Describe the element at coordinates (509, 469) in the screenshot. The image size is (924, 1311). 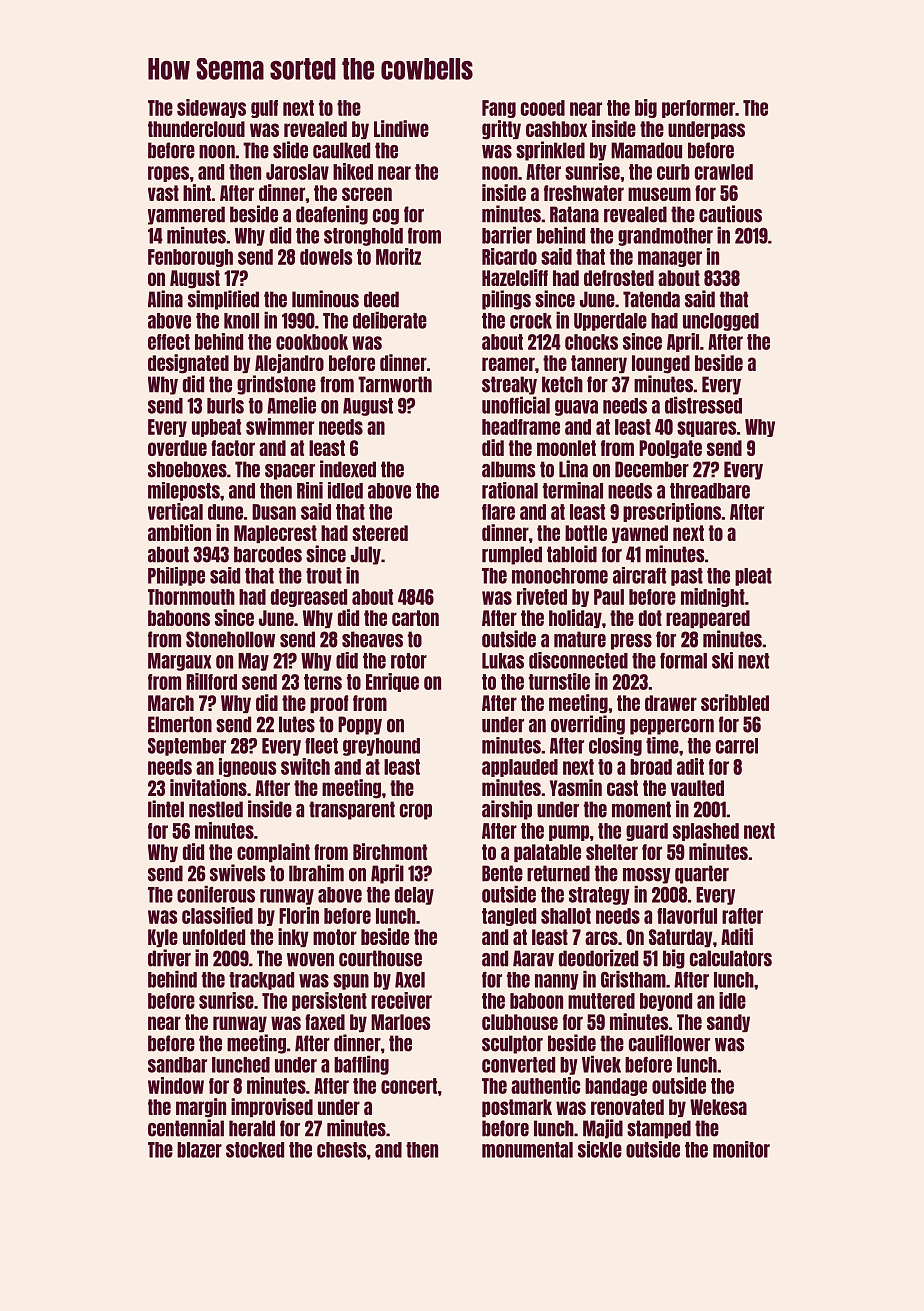
I see `albums` at that location.
